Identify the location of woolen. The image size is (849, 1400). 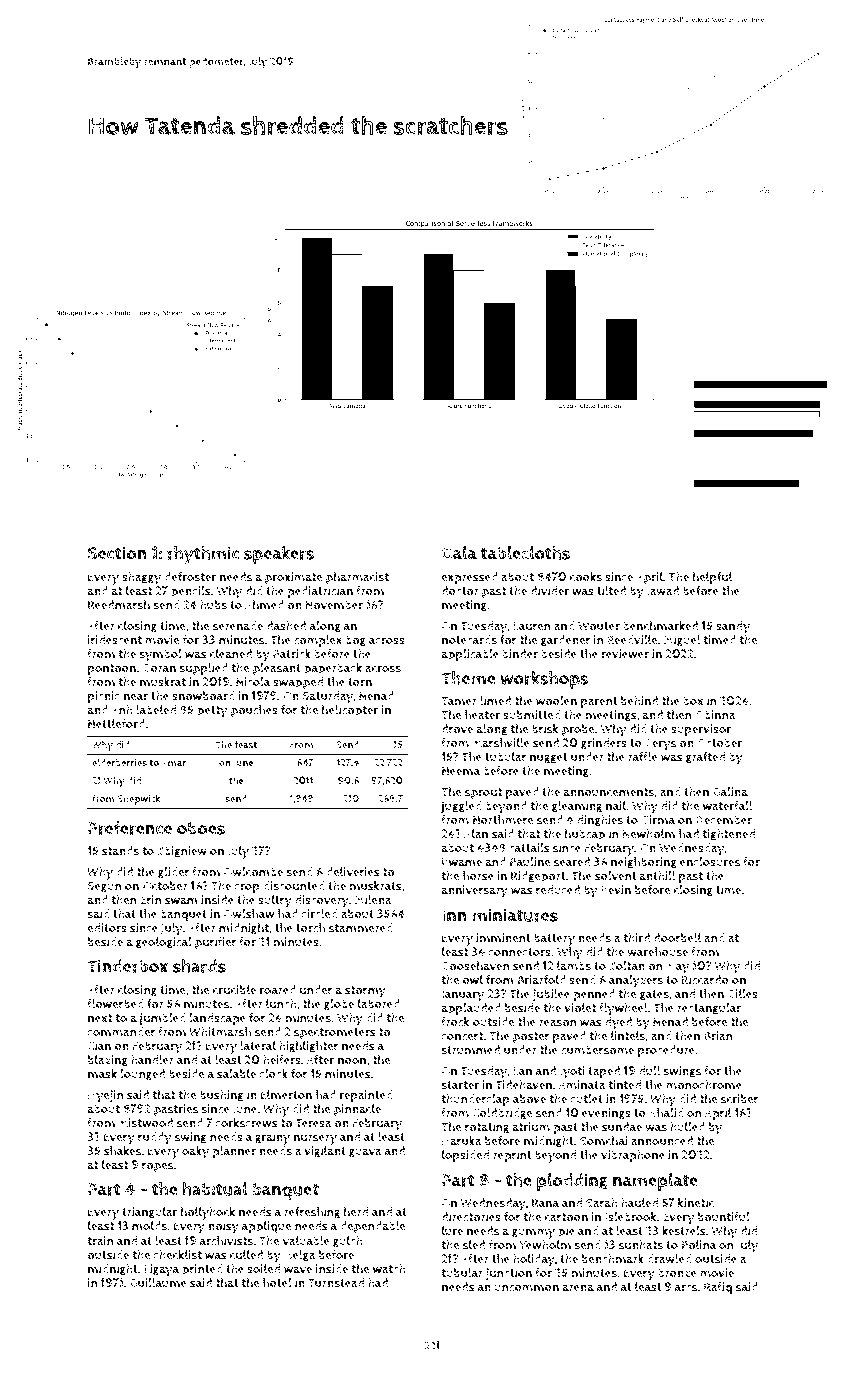
(556, 701).
